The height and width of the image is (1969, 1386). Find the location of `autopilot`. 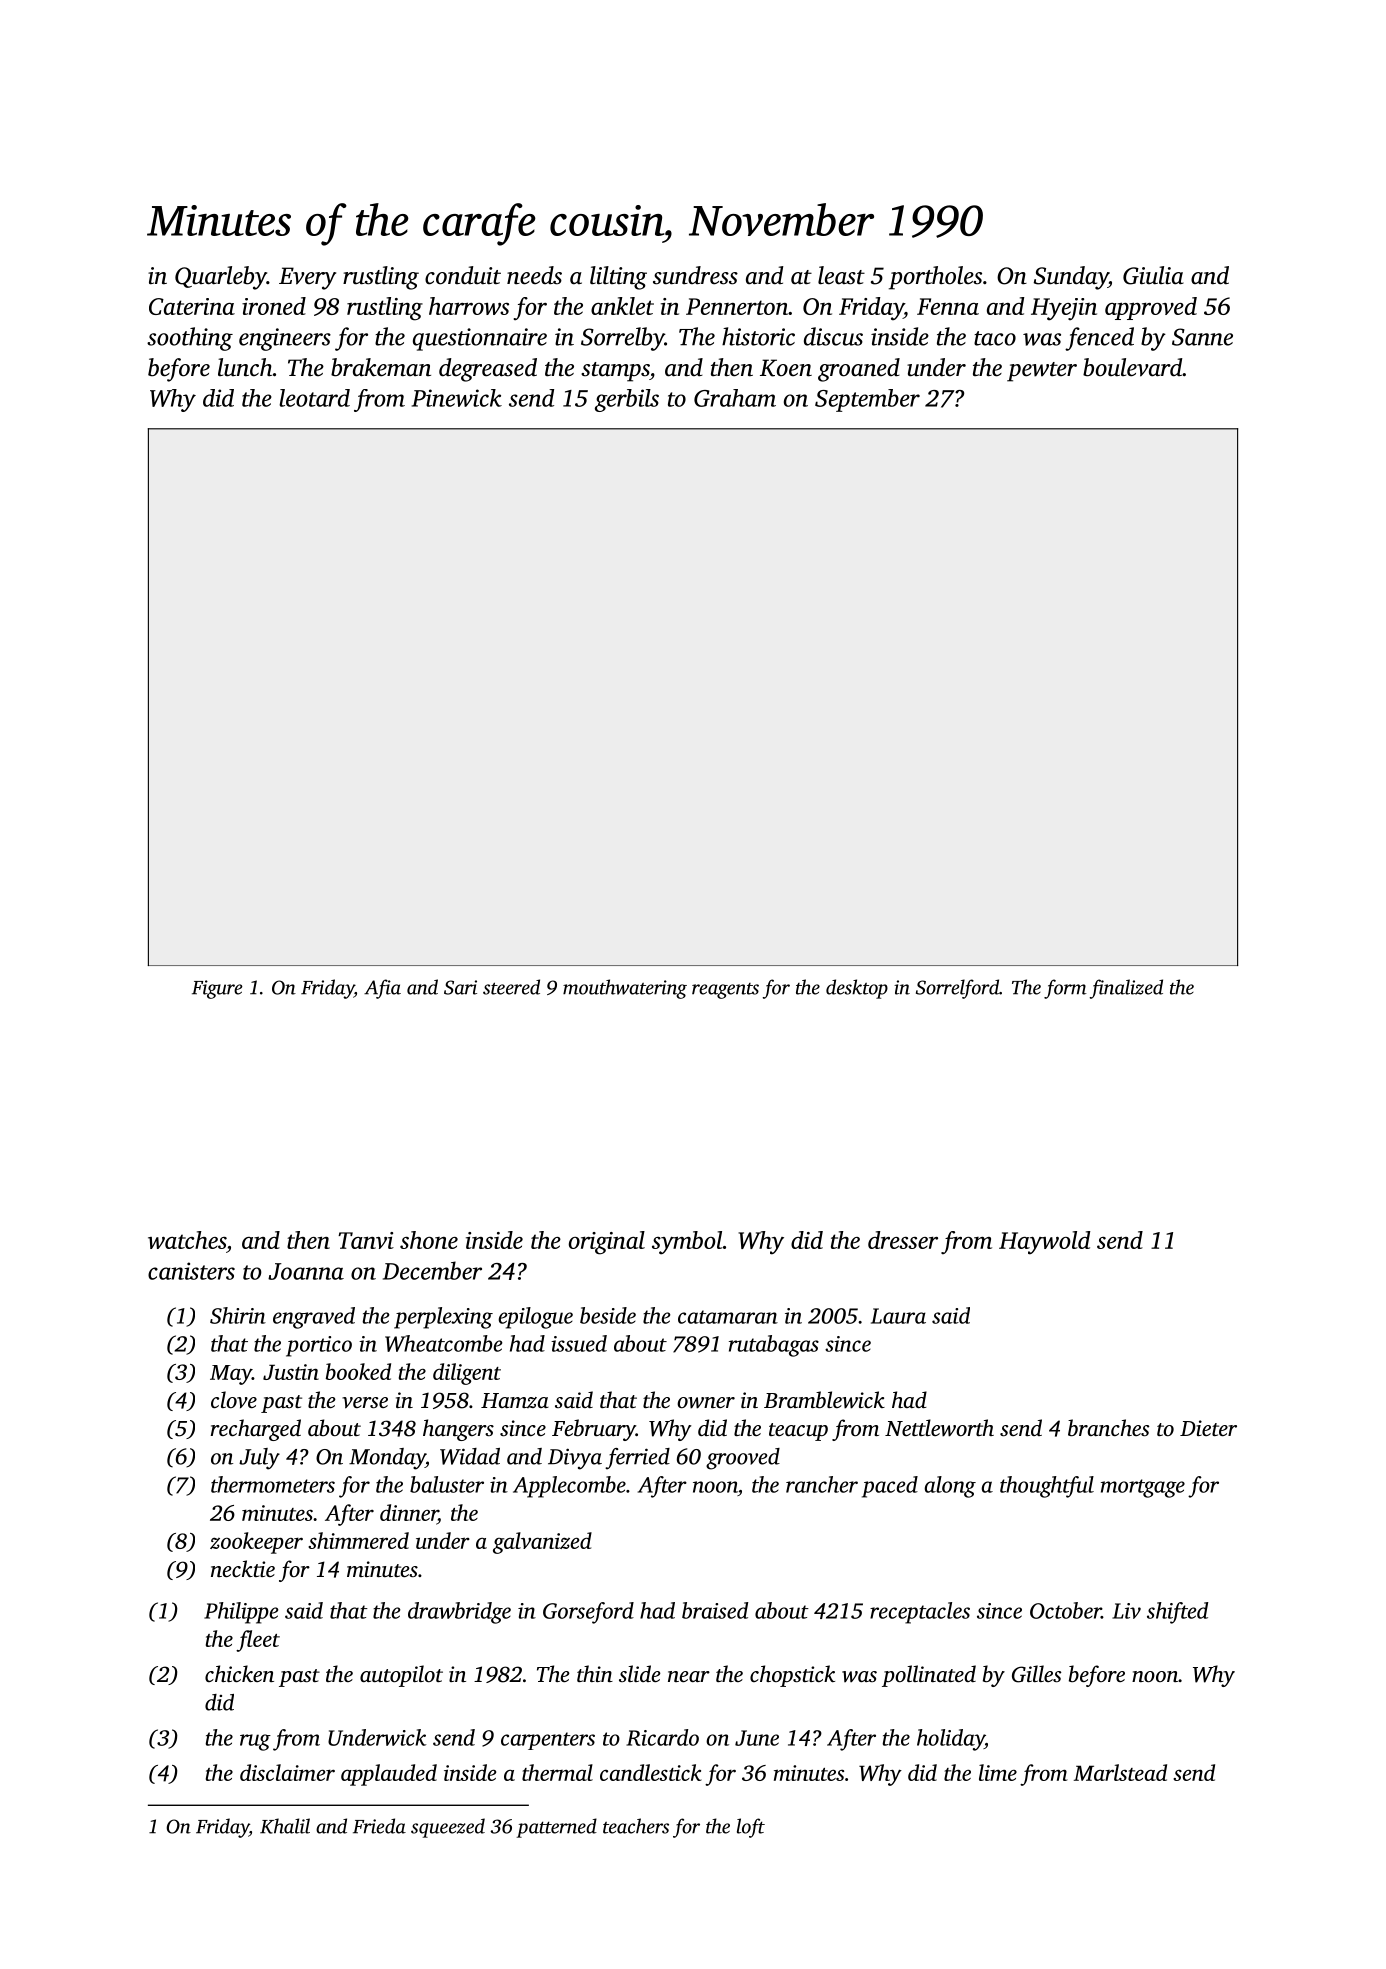

autopilot is located at coordinates (401, 1676).
